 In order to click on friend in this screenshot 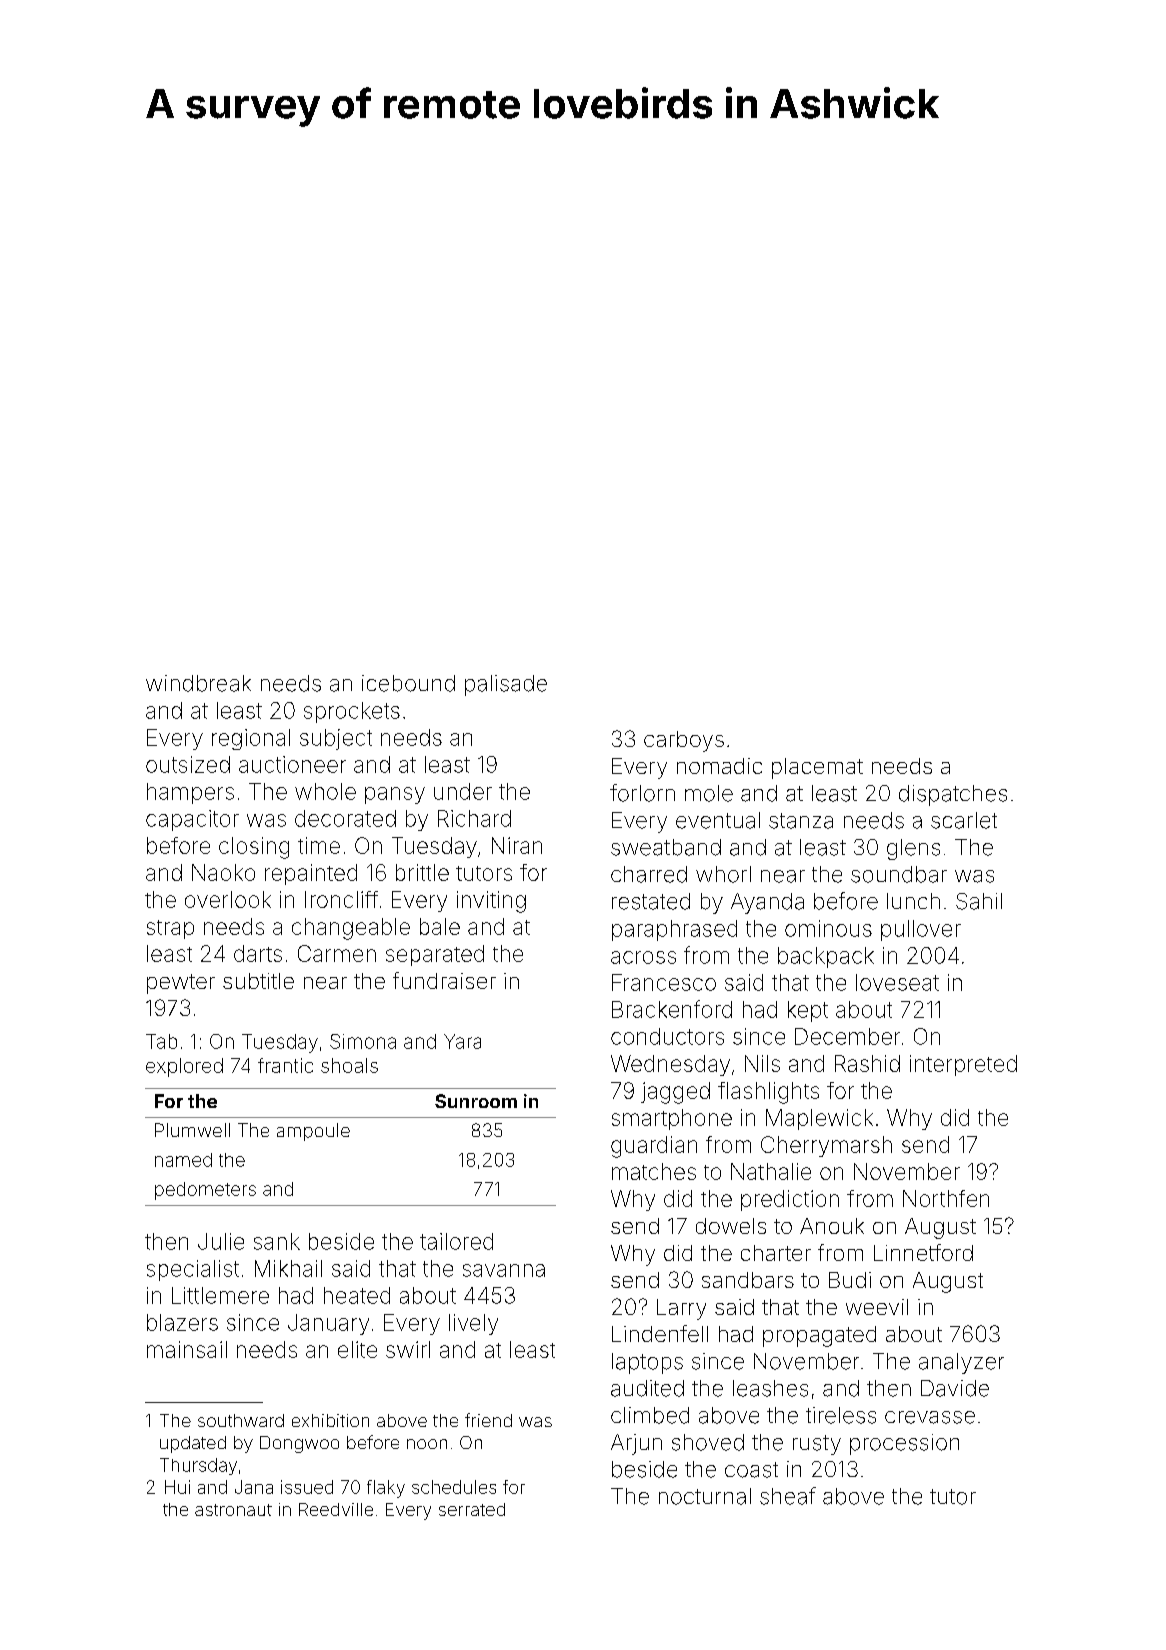, I will do `click(488, 1420)`.
